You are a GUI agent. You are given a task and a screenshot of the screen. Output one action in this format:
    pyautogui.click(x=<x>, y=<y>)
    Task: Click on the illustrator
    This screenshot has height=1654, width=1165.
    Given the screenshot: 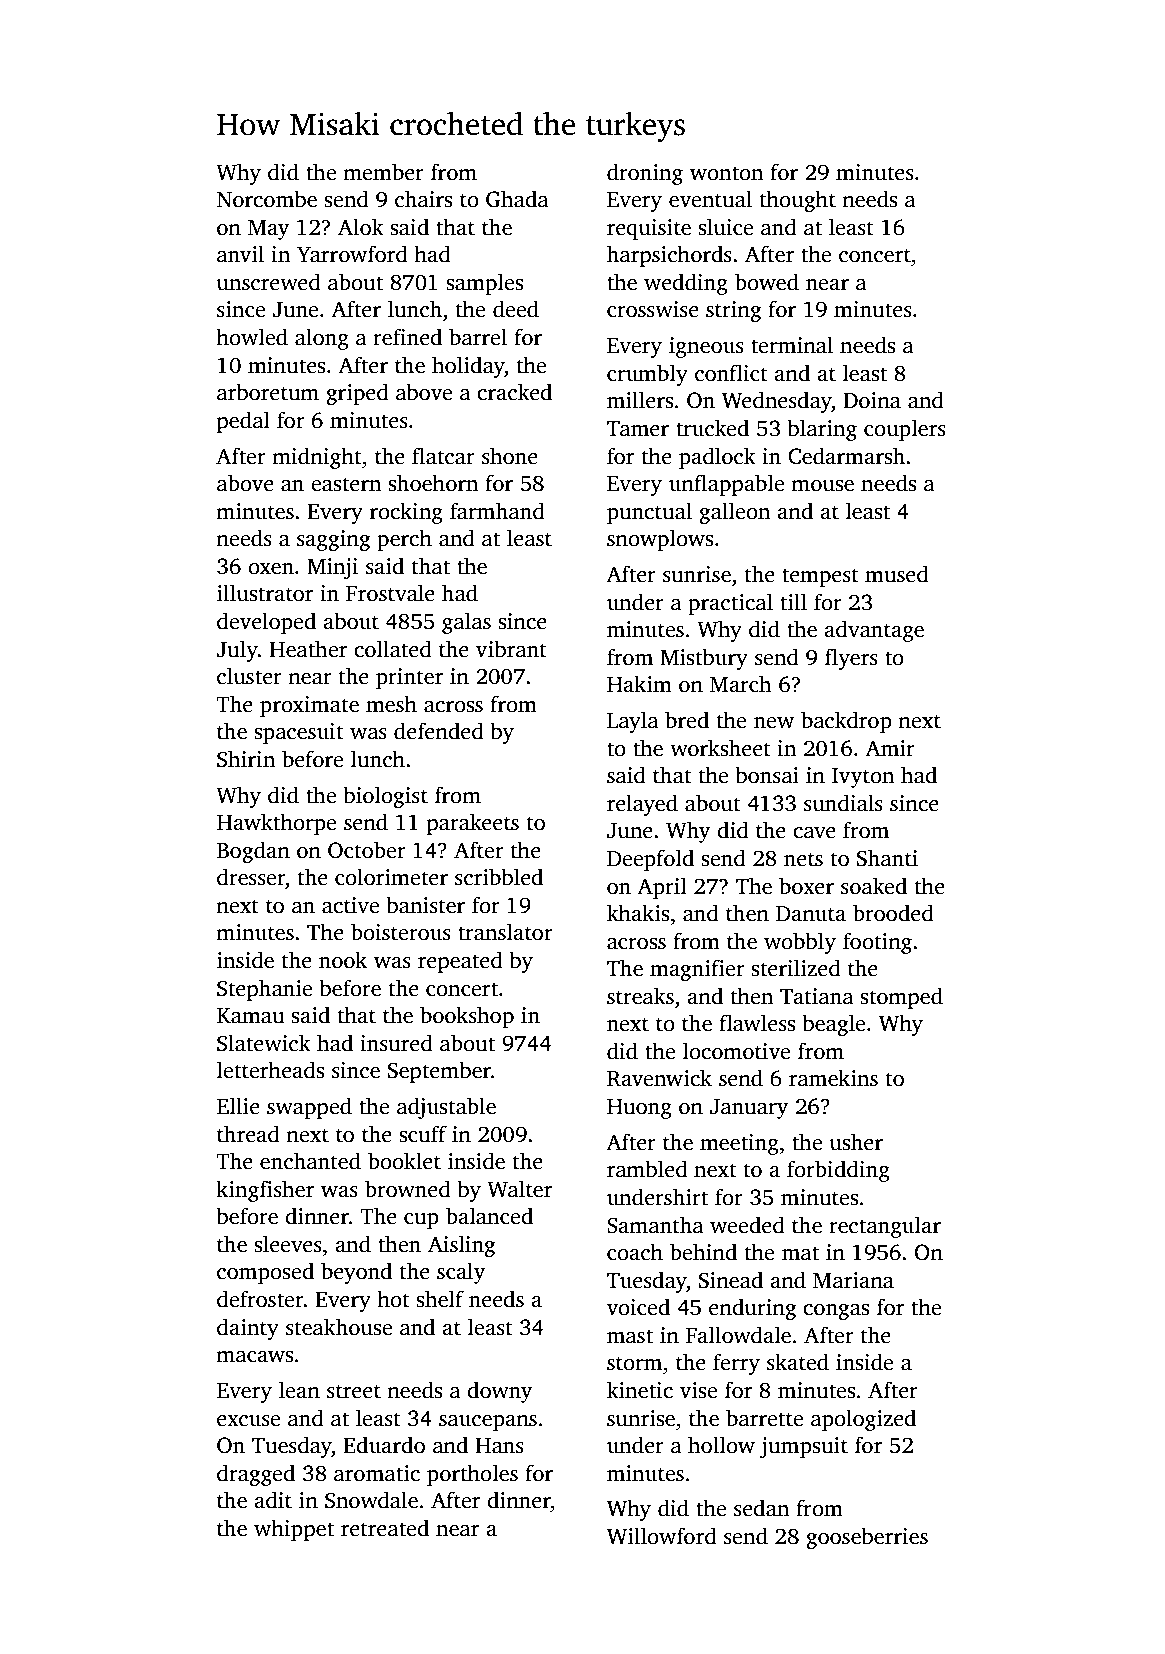 What is the action you would take?
    pyautogui.click(x=265, y=593)
